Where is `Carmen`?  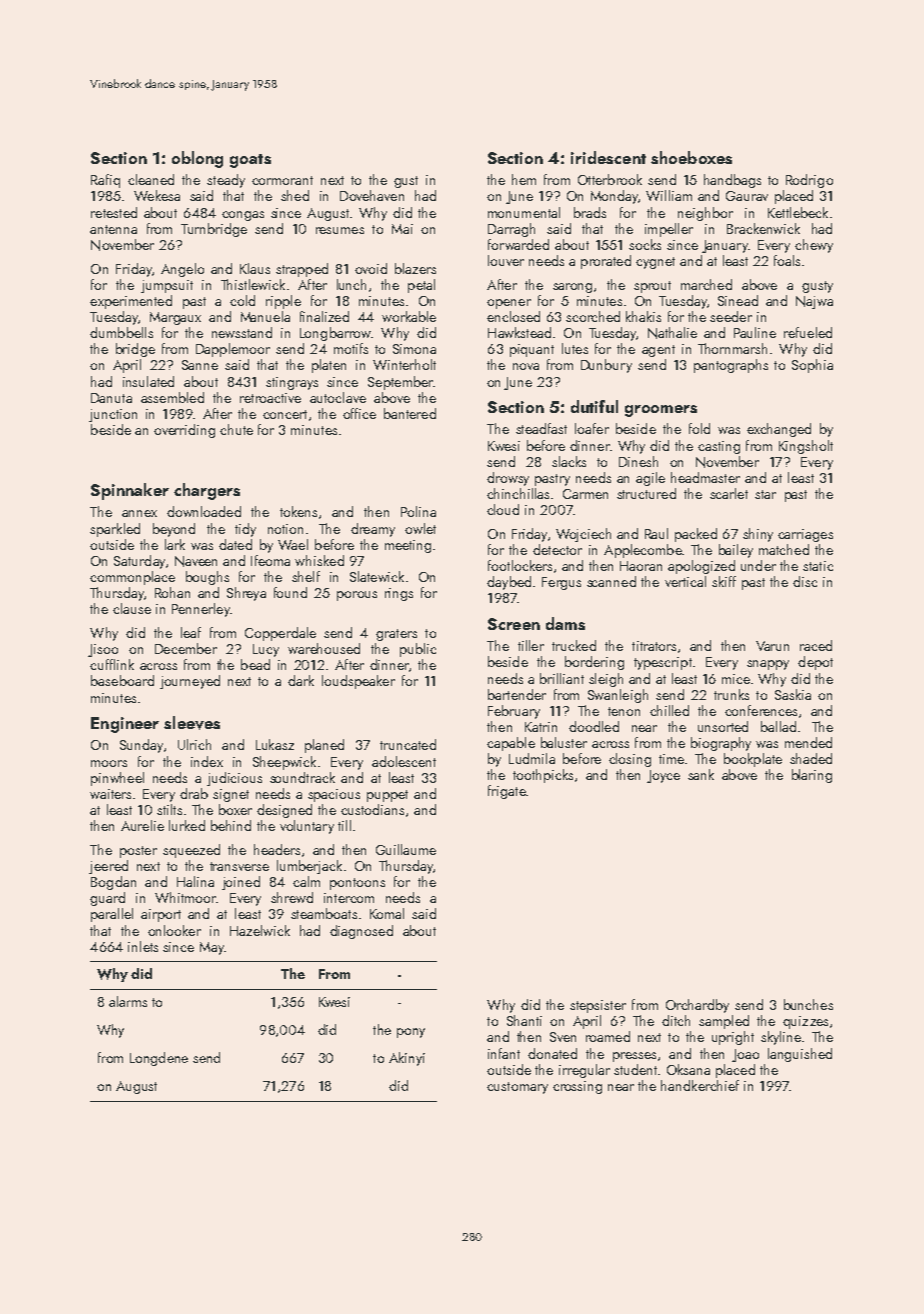 Carmen is located at coordinates (585, 494).
